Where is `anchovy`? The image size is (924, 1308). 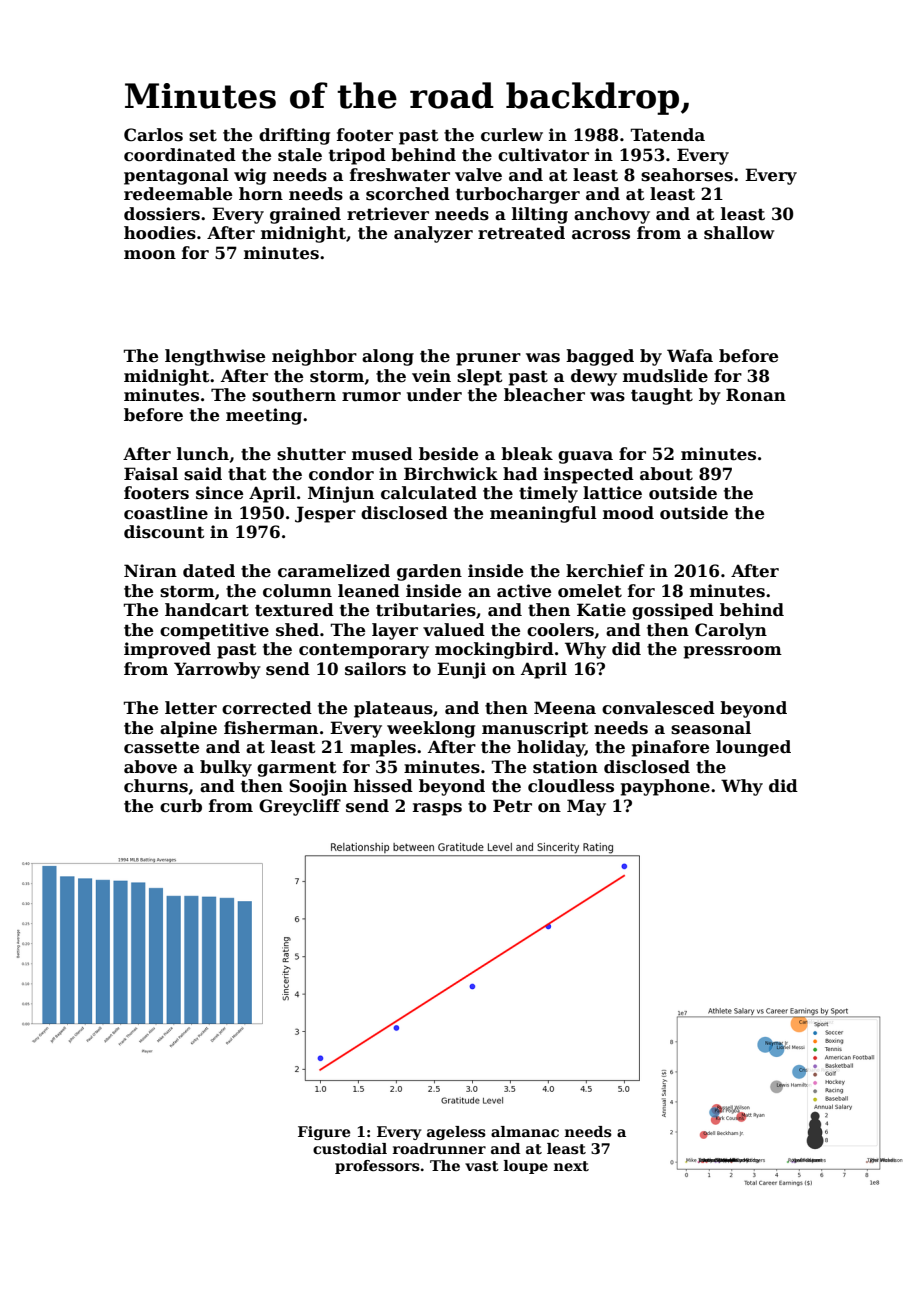
anchovy is located at coordinates (612, 215).
